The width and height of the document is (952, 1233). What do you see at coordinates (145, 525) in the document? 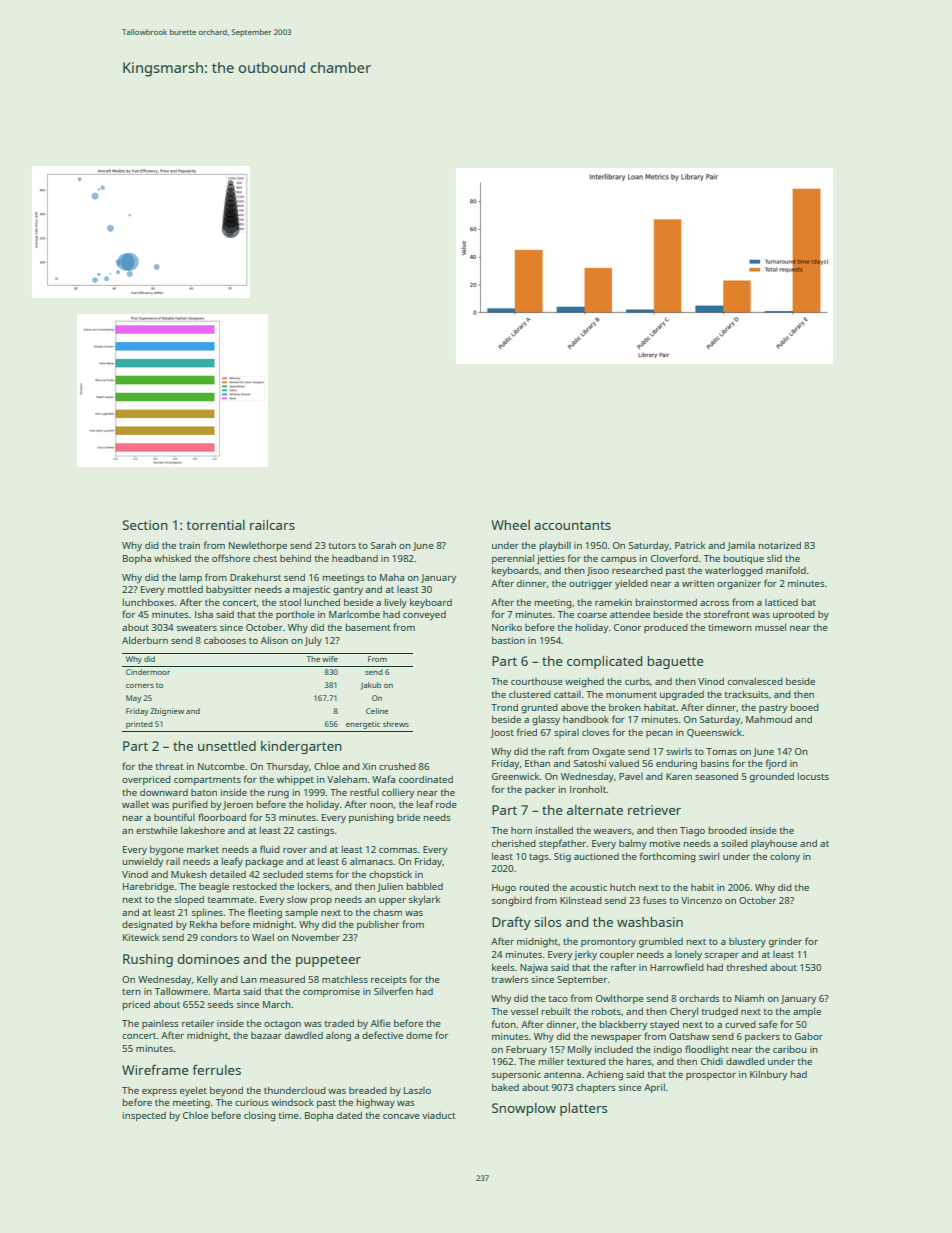
I see `Section` at bounding box center [145, 525].
